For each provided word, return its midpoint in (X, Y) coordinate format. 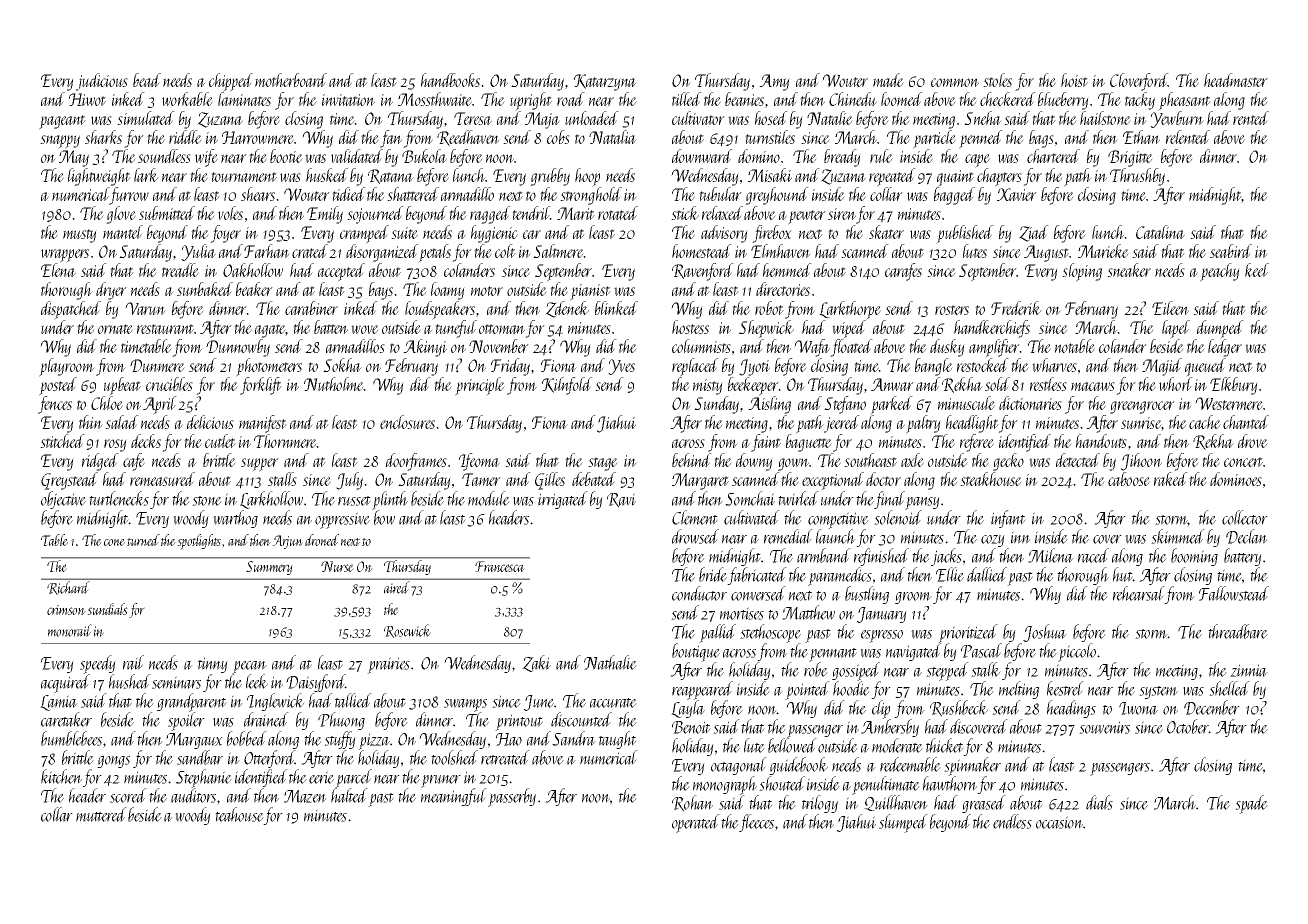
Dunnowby (238, 348)
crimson (66, 610)
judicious (102, 82)
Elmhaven (781, 251)
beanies (744, 99)
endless (1012, 821)
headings (1071, 709)
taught (618, 740)
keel (1257, 270)
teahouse (239, 816)
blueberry (1063, 101)
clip (881, 709)
